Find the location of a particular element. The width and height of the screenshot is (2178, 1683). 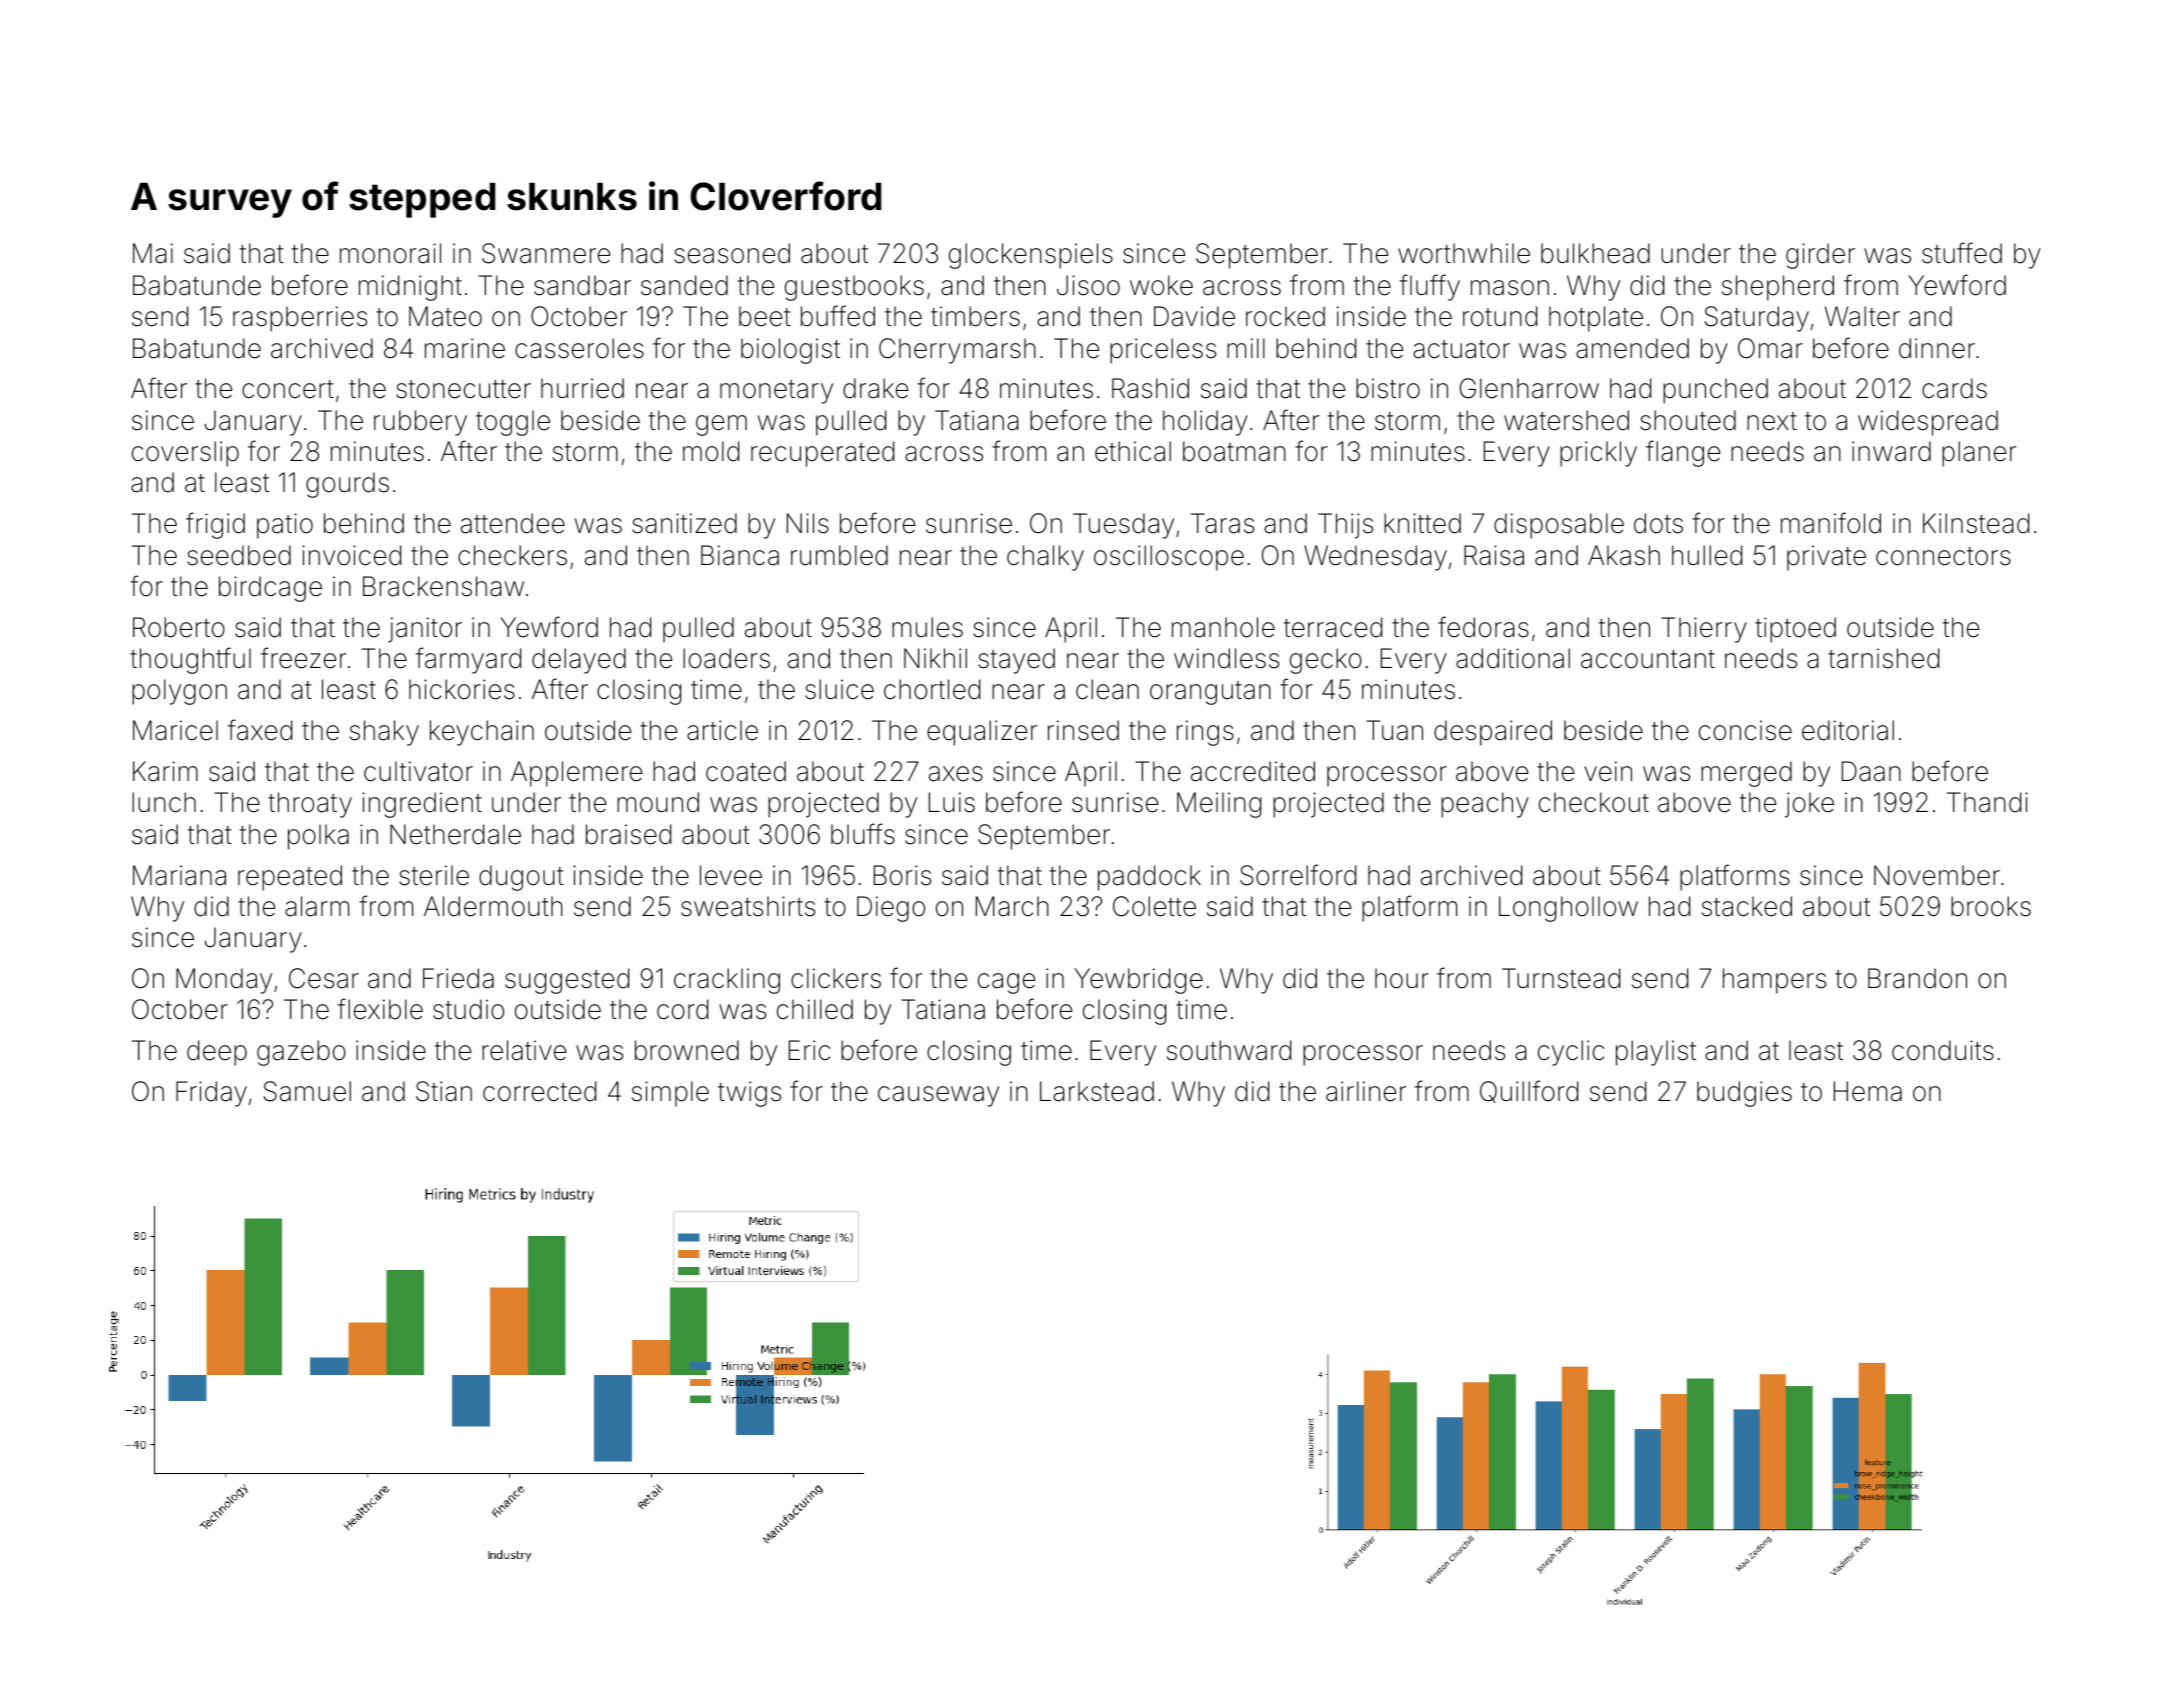

bluffs is located at coordinates (863, 834).
